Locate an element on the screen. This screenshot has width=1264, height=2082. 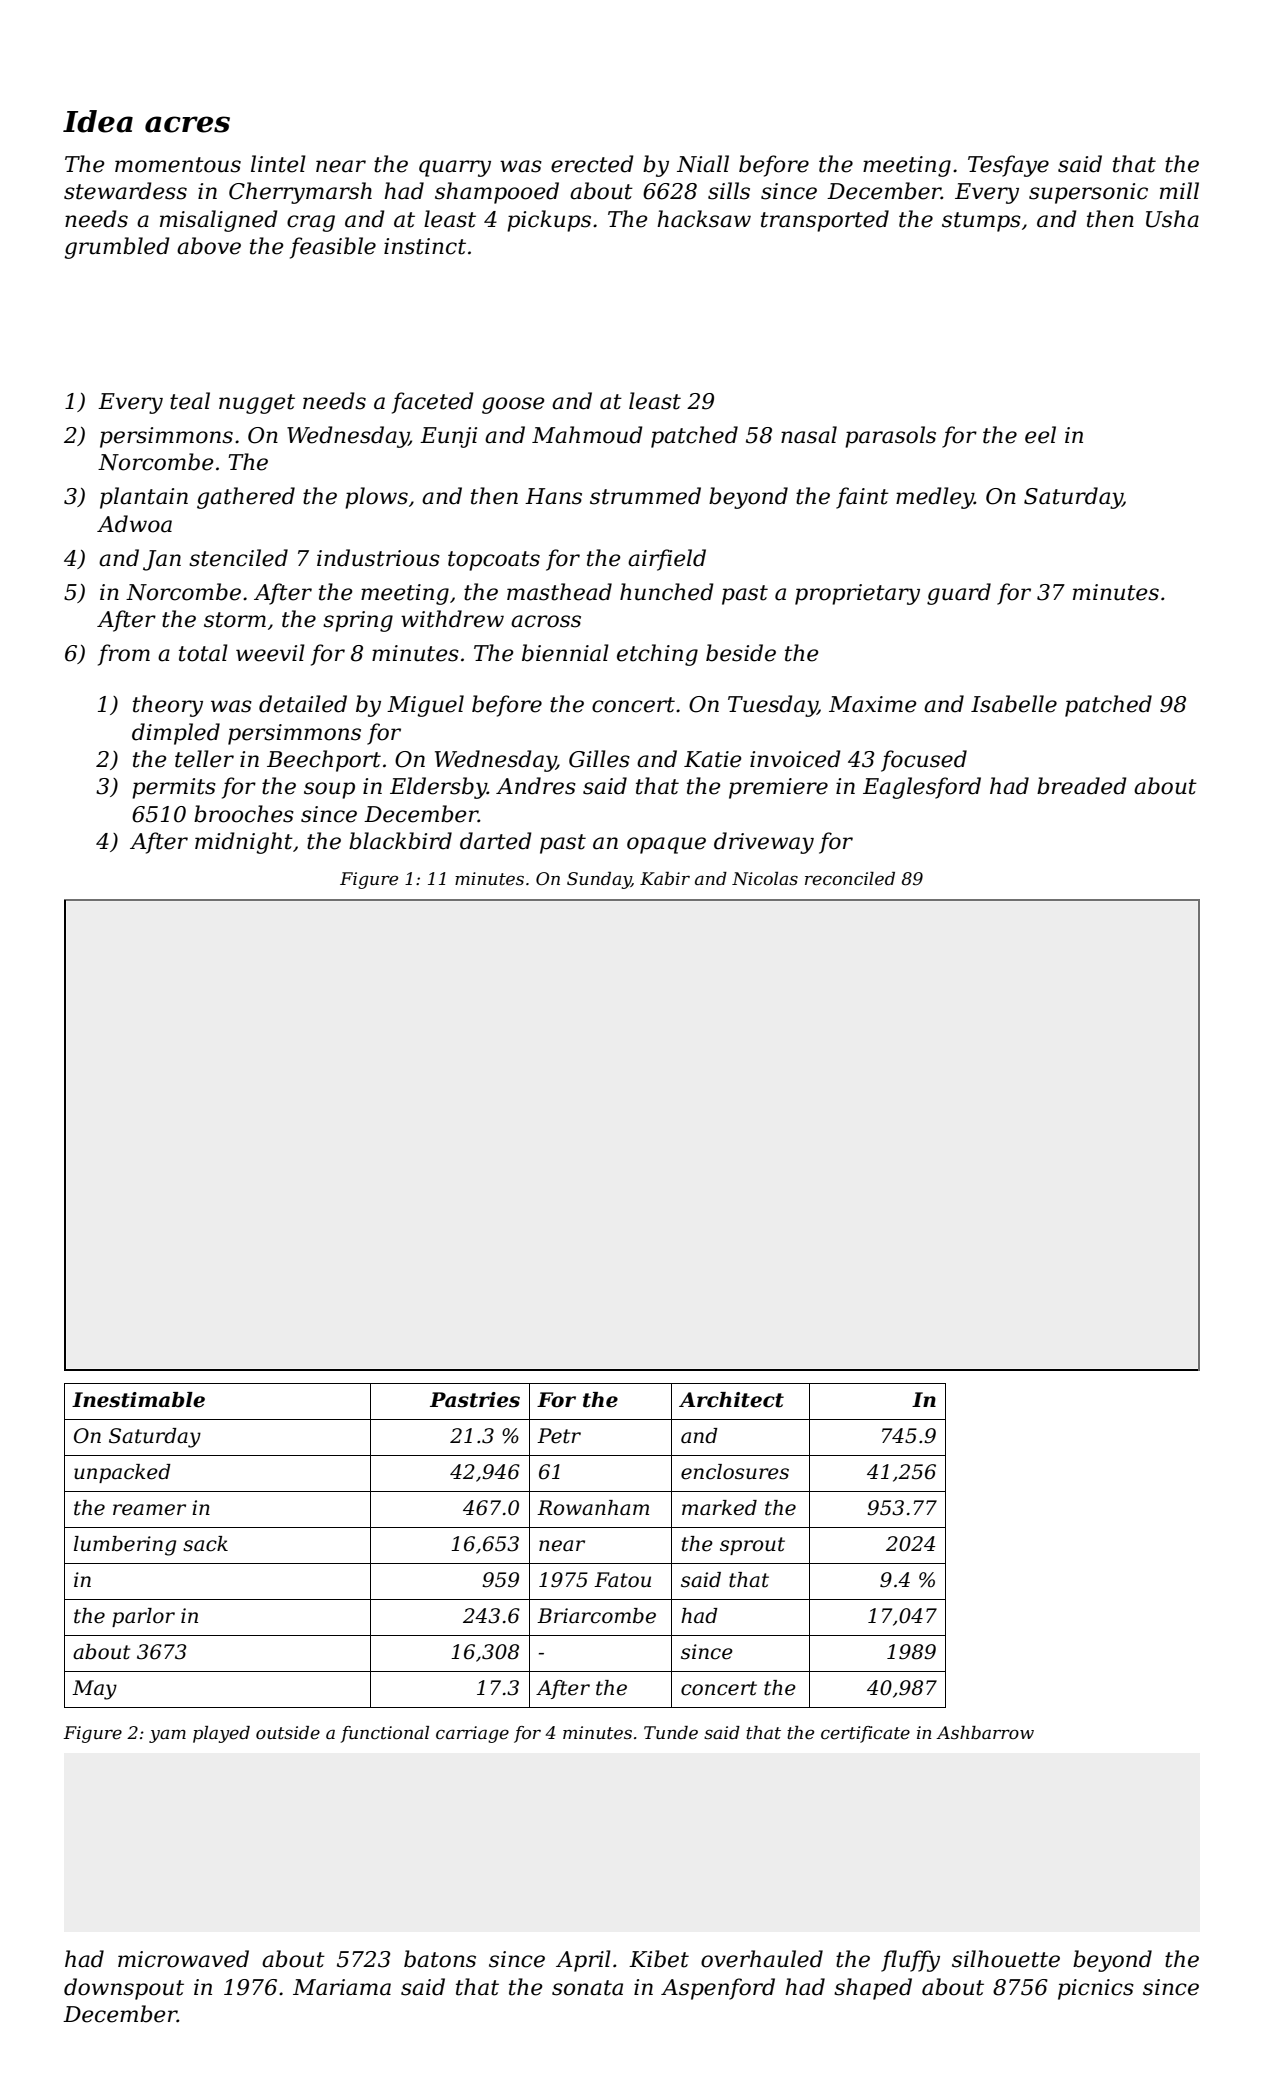
overhauled is located at coordinates (762, 1959).
